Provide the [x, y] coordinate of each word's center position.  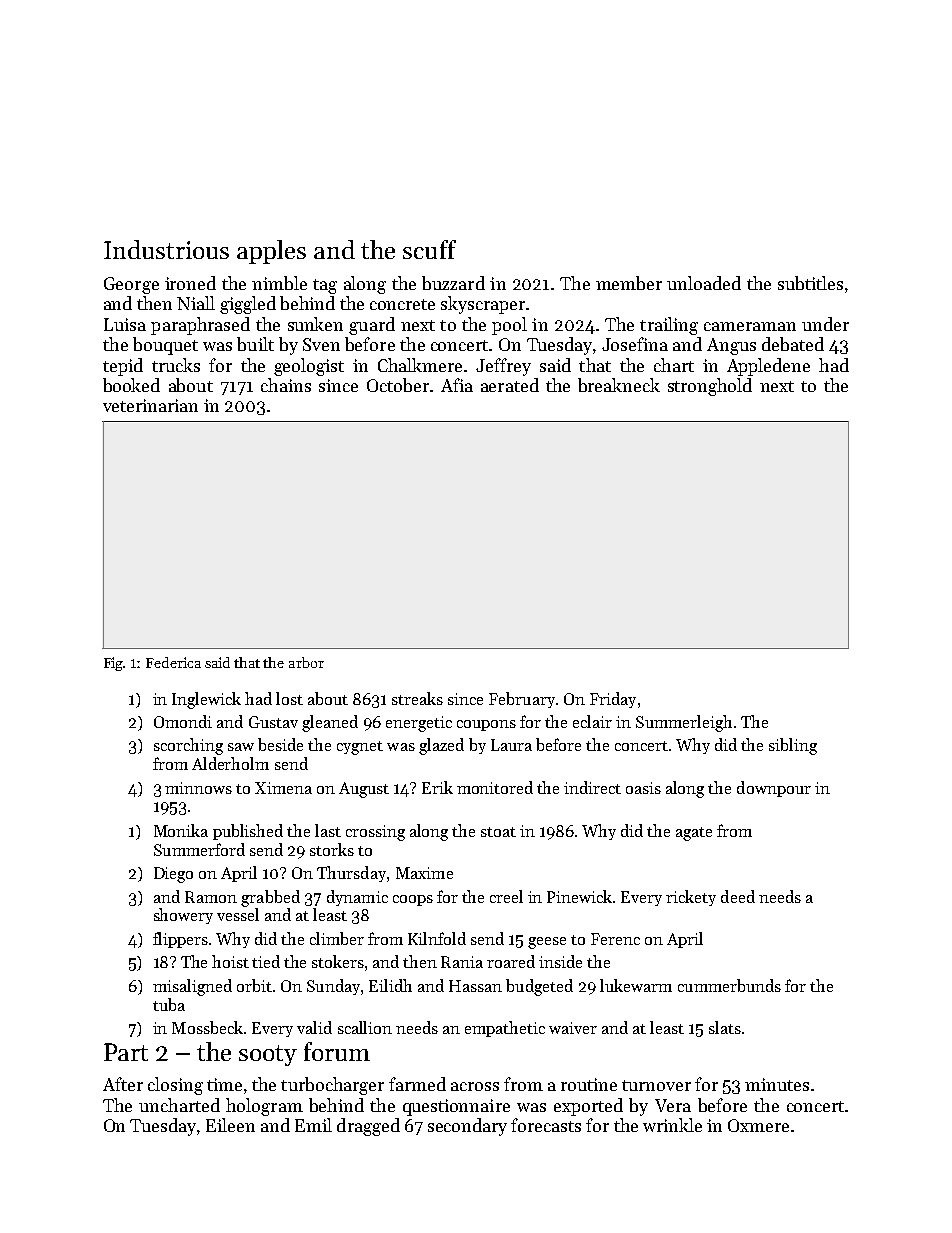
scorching [188, 746]
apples [271, 252]
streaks [417, 698]
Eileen [230, 1125]
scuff [429, 249]
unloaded [704, 283]
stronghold [710, 387]
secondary [467, 1127]
